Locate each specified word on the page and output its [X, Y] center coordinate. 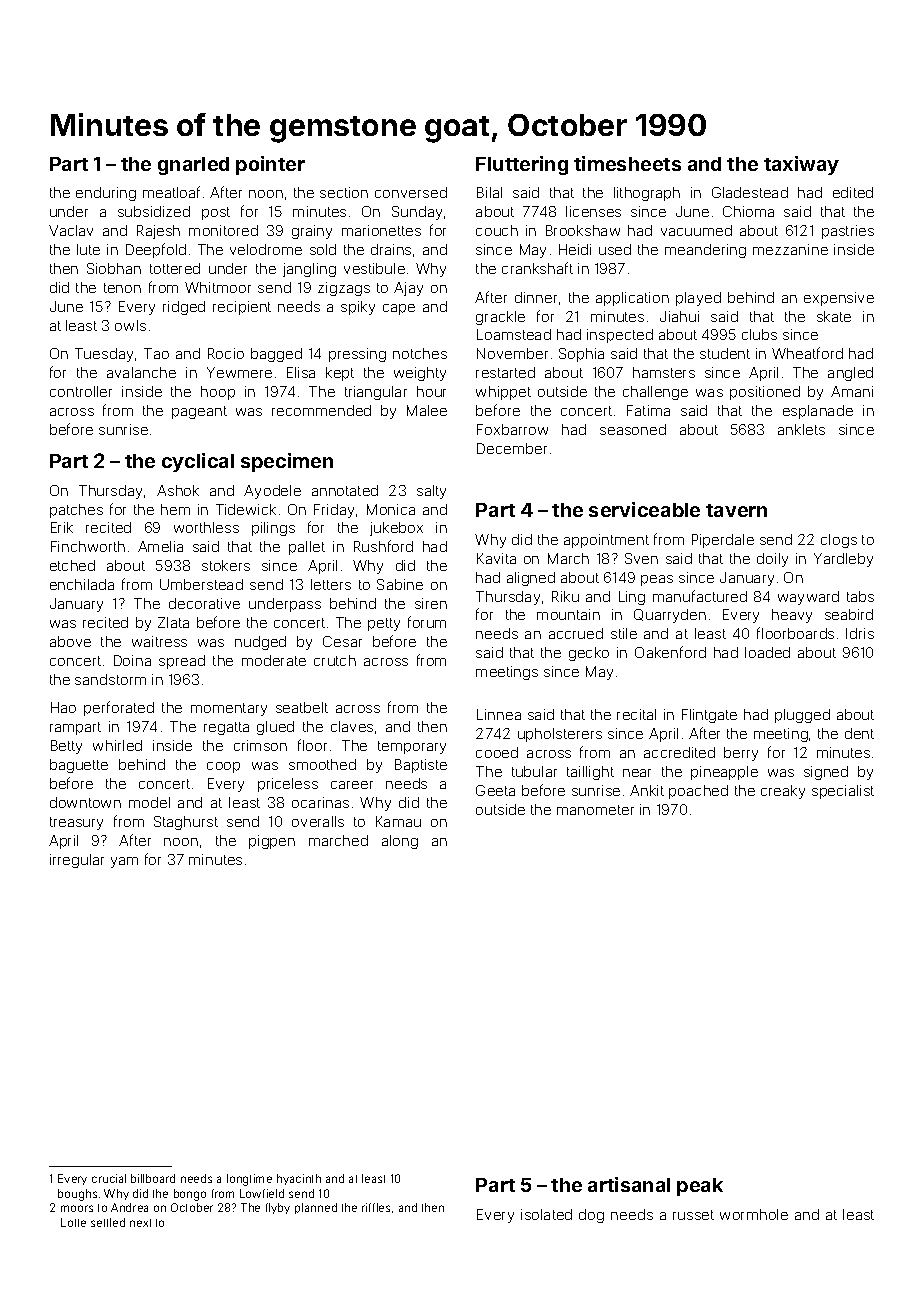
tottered [175, 268]
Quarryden [670, 616]
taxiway [801, 165]
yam [124, 862]
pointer [270, 165]
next [140, 1223]
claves [352, 726]
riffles [376, 1207]
